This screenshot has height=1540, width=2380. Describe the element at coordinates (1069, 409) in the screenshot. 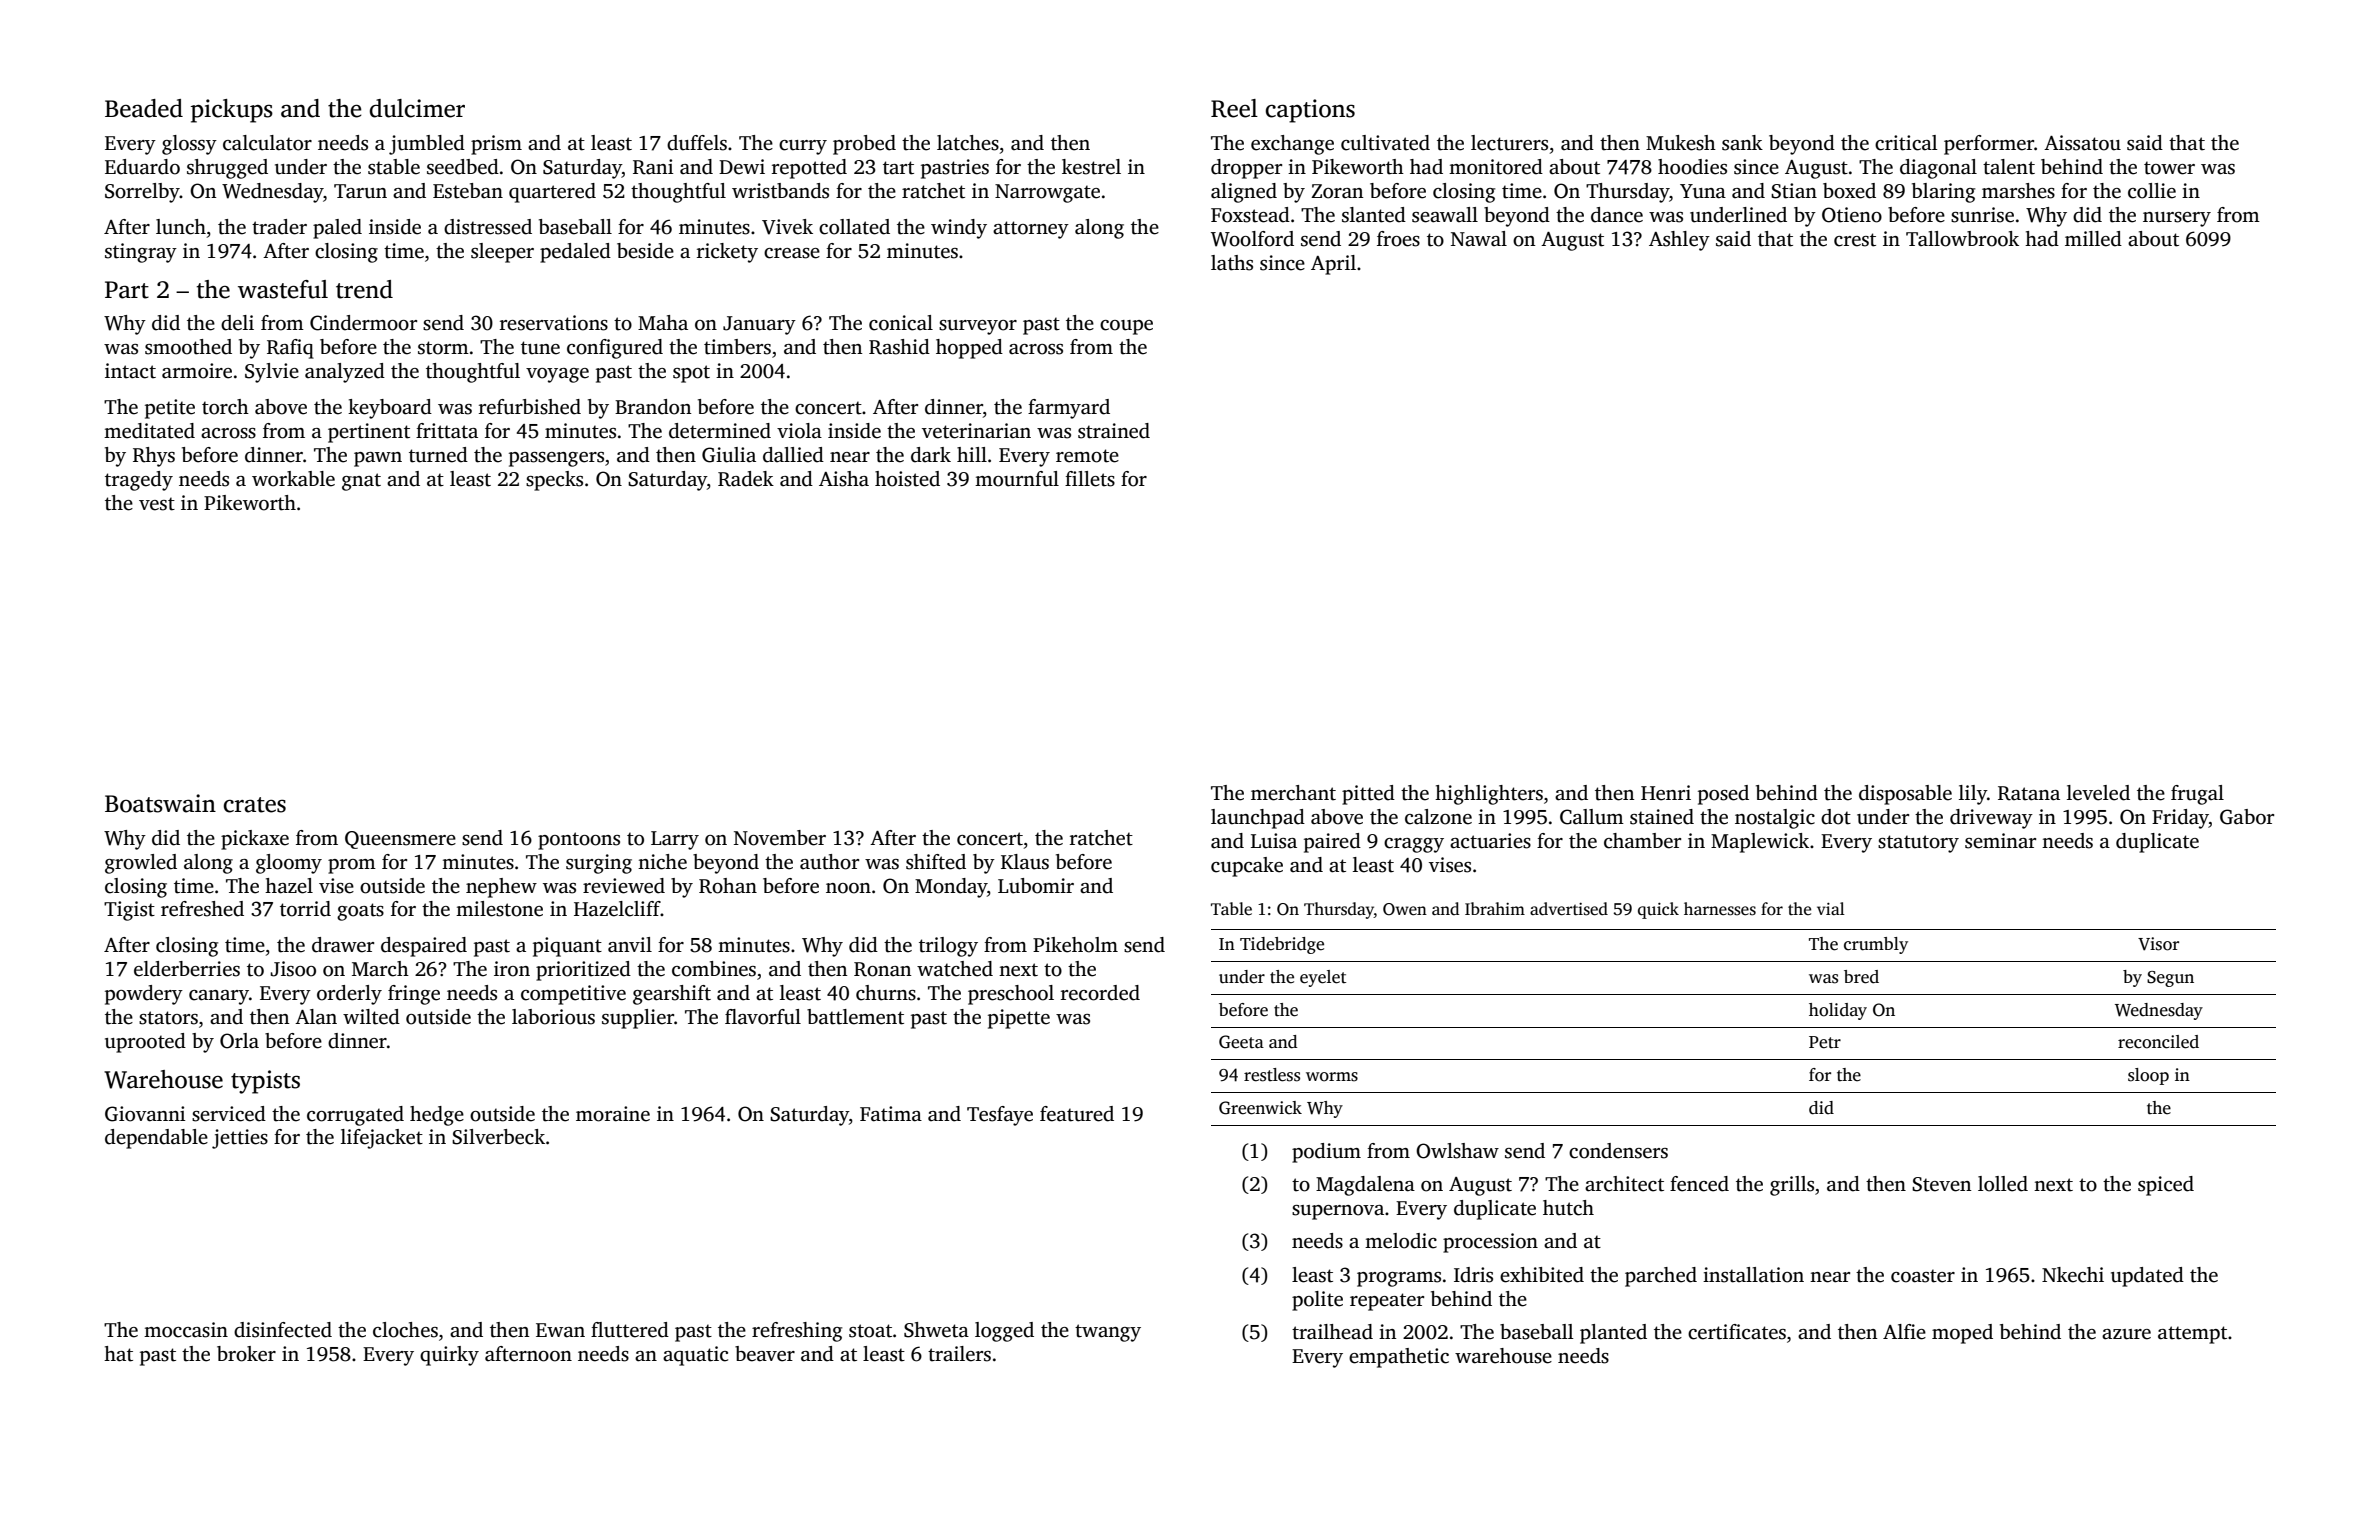

I see `farmyard` at that location.
